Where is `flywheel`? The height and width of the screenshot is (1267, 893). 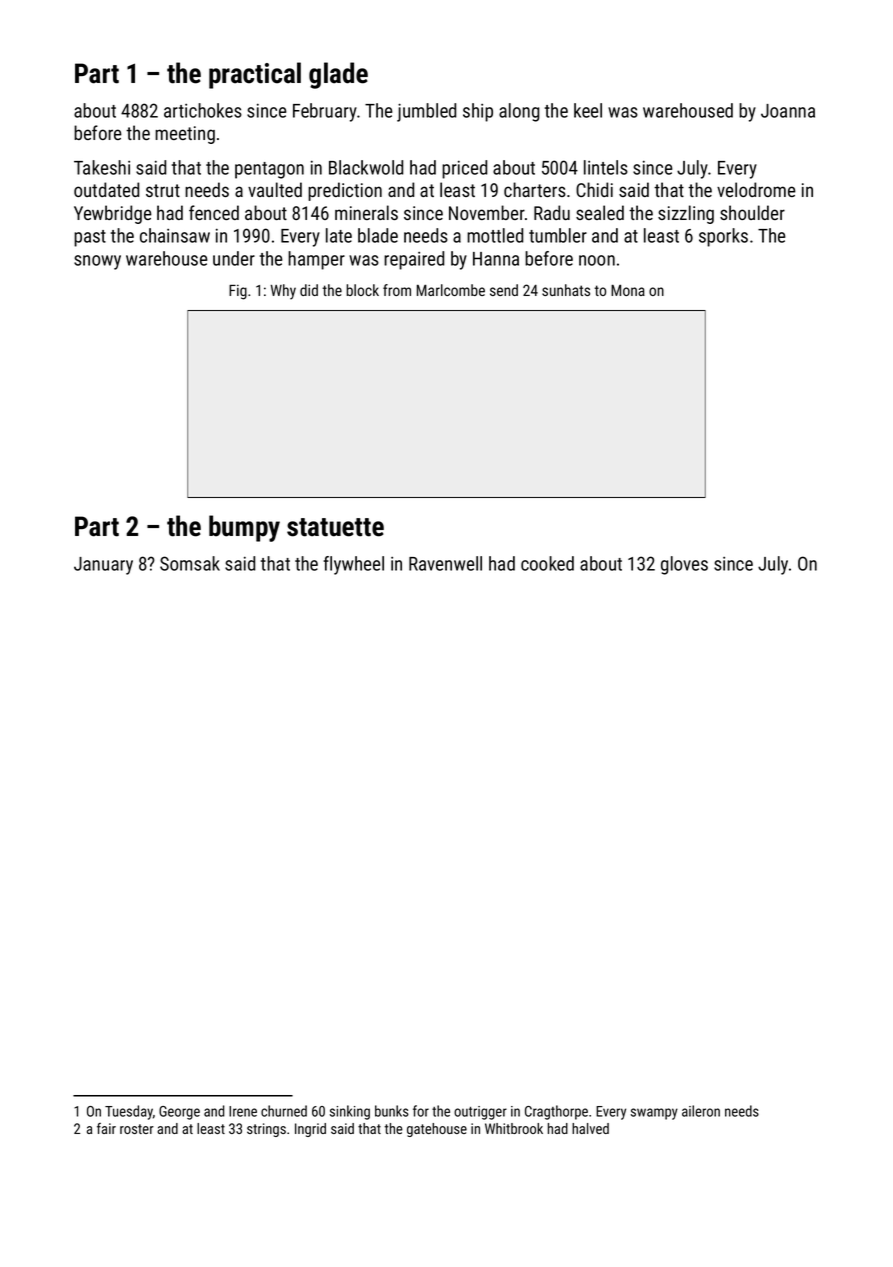
flywheel is located at coordinates (353, 565).
